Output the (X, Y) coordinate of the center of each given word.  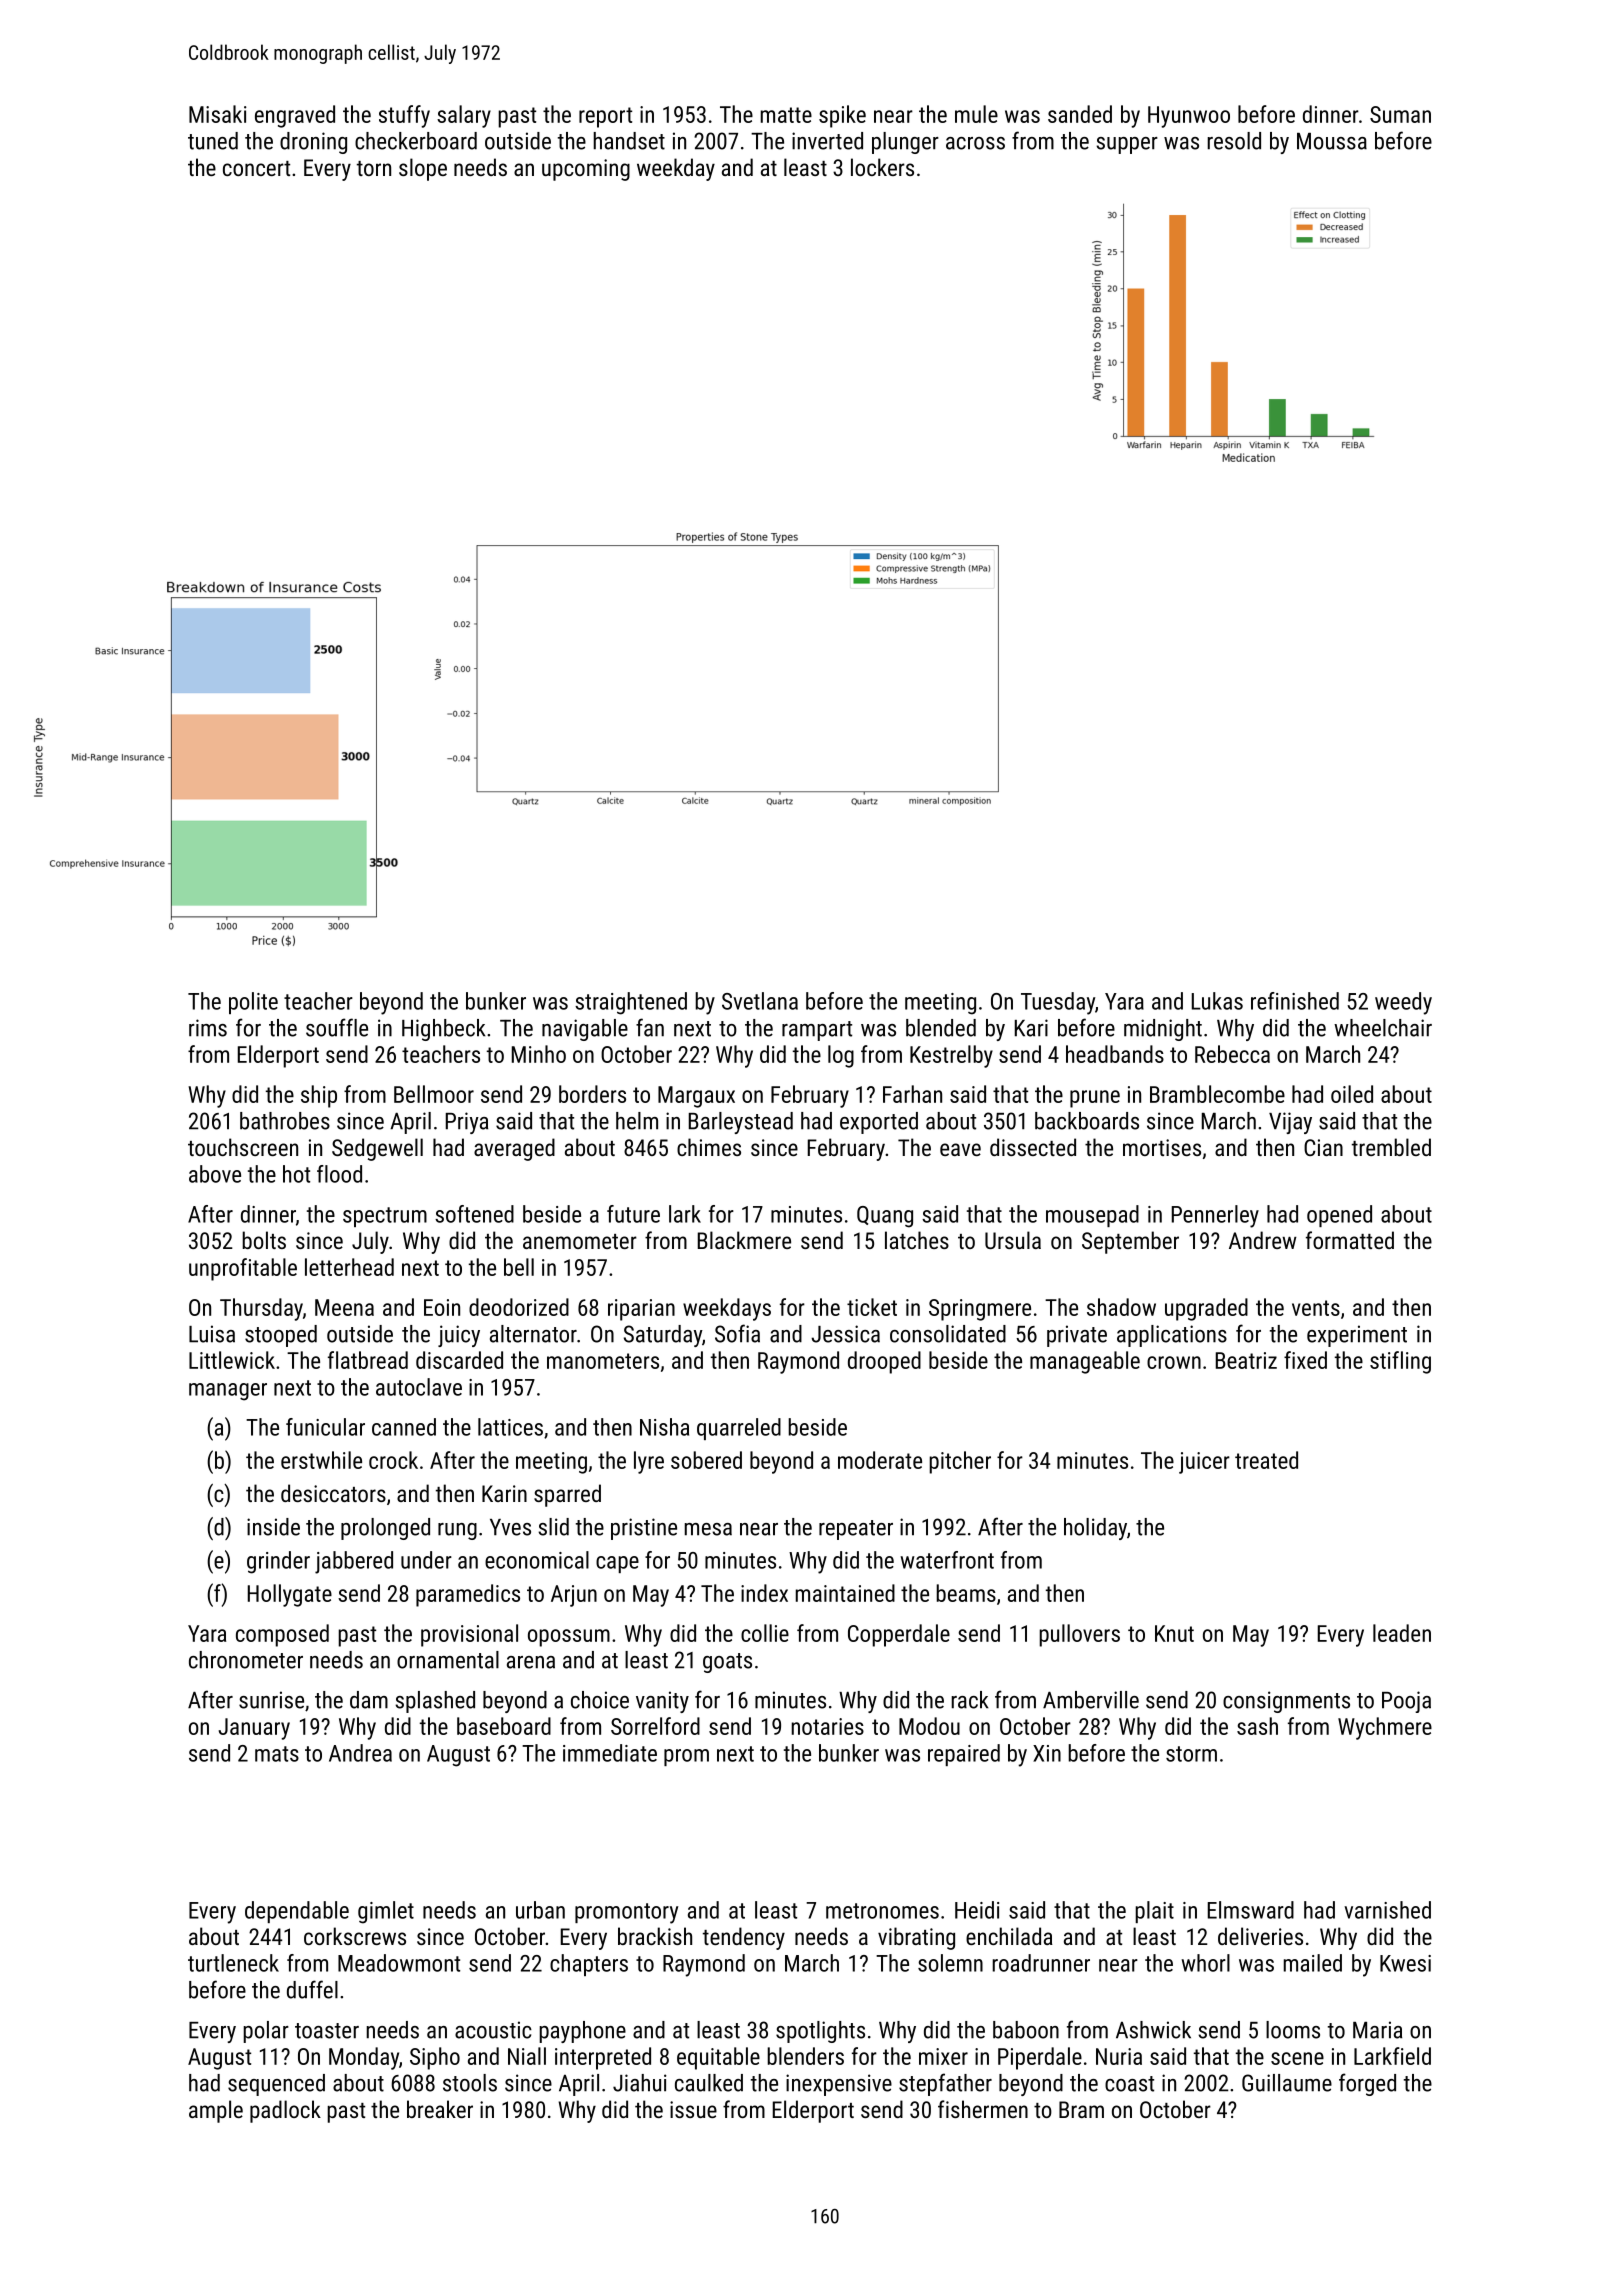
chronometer (246, 1660)
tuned (213, 141)
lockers (882, 167)
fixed (1305, 1360)
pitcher (960, 1462)
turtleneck (233, 1963)
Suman (1400, 114)
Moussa (1332, 141)
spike (842, 116)
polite (253, 1003)
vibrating (916, 1938)
